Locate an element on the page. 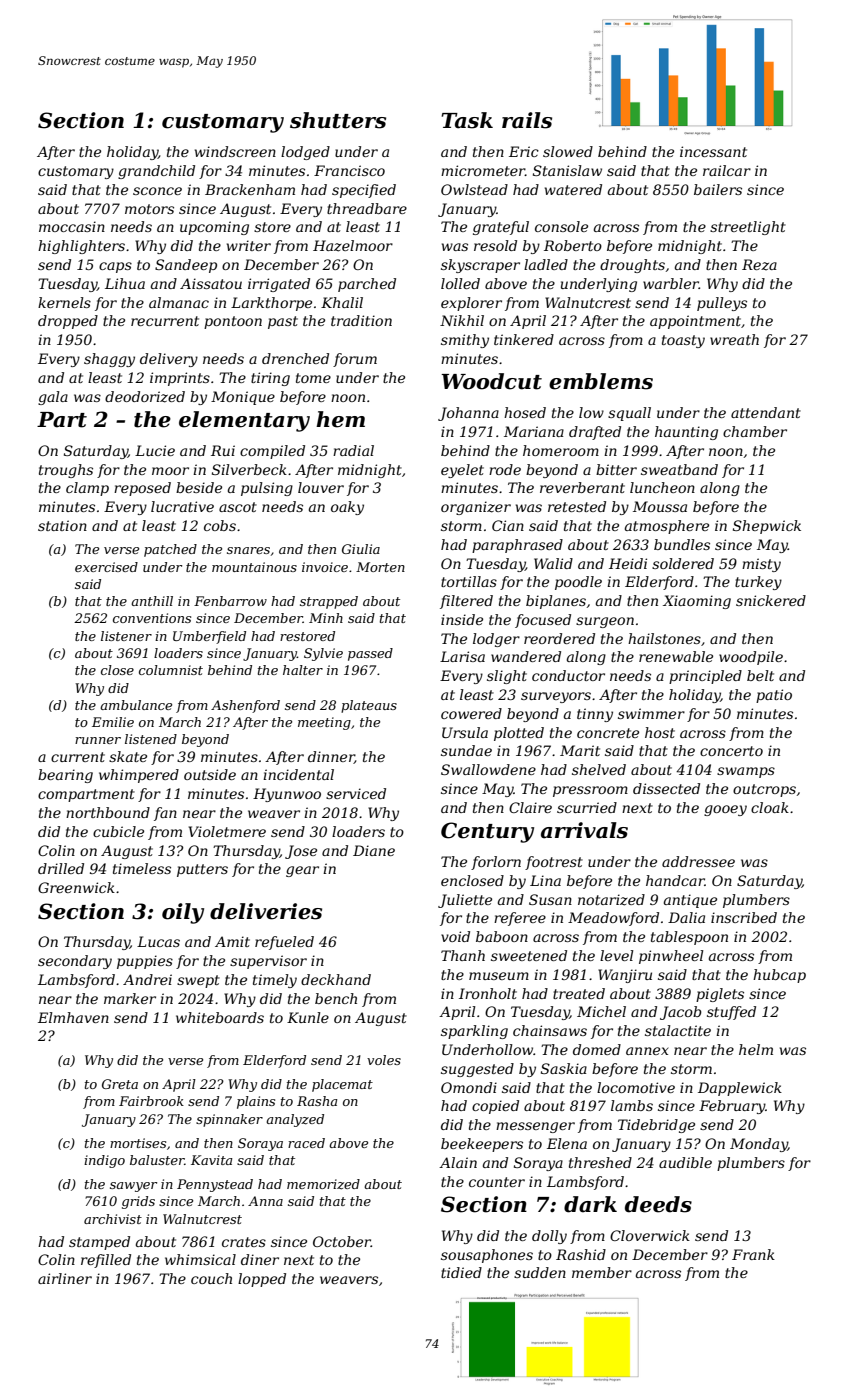 Image resolution: width=849 pixels, height=1400 pixels. Umberfield is located at coordinates (209, 637).
